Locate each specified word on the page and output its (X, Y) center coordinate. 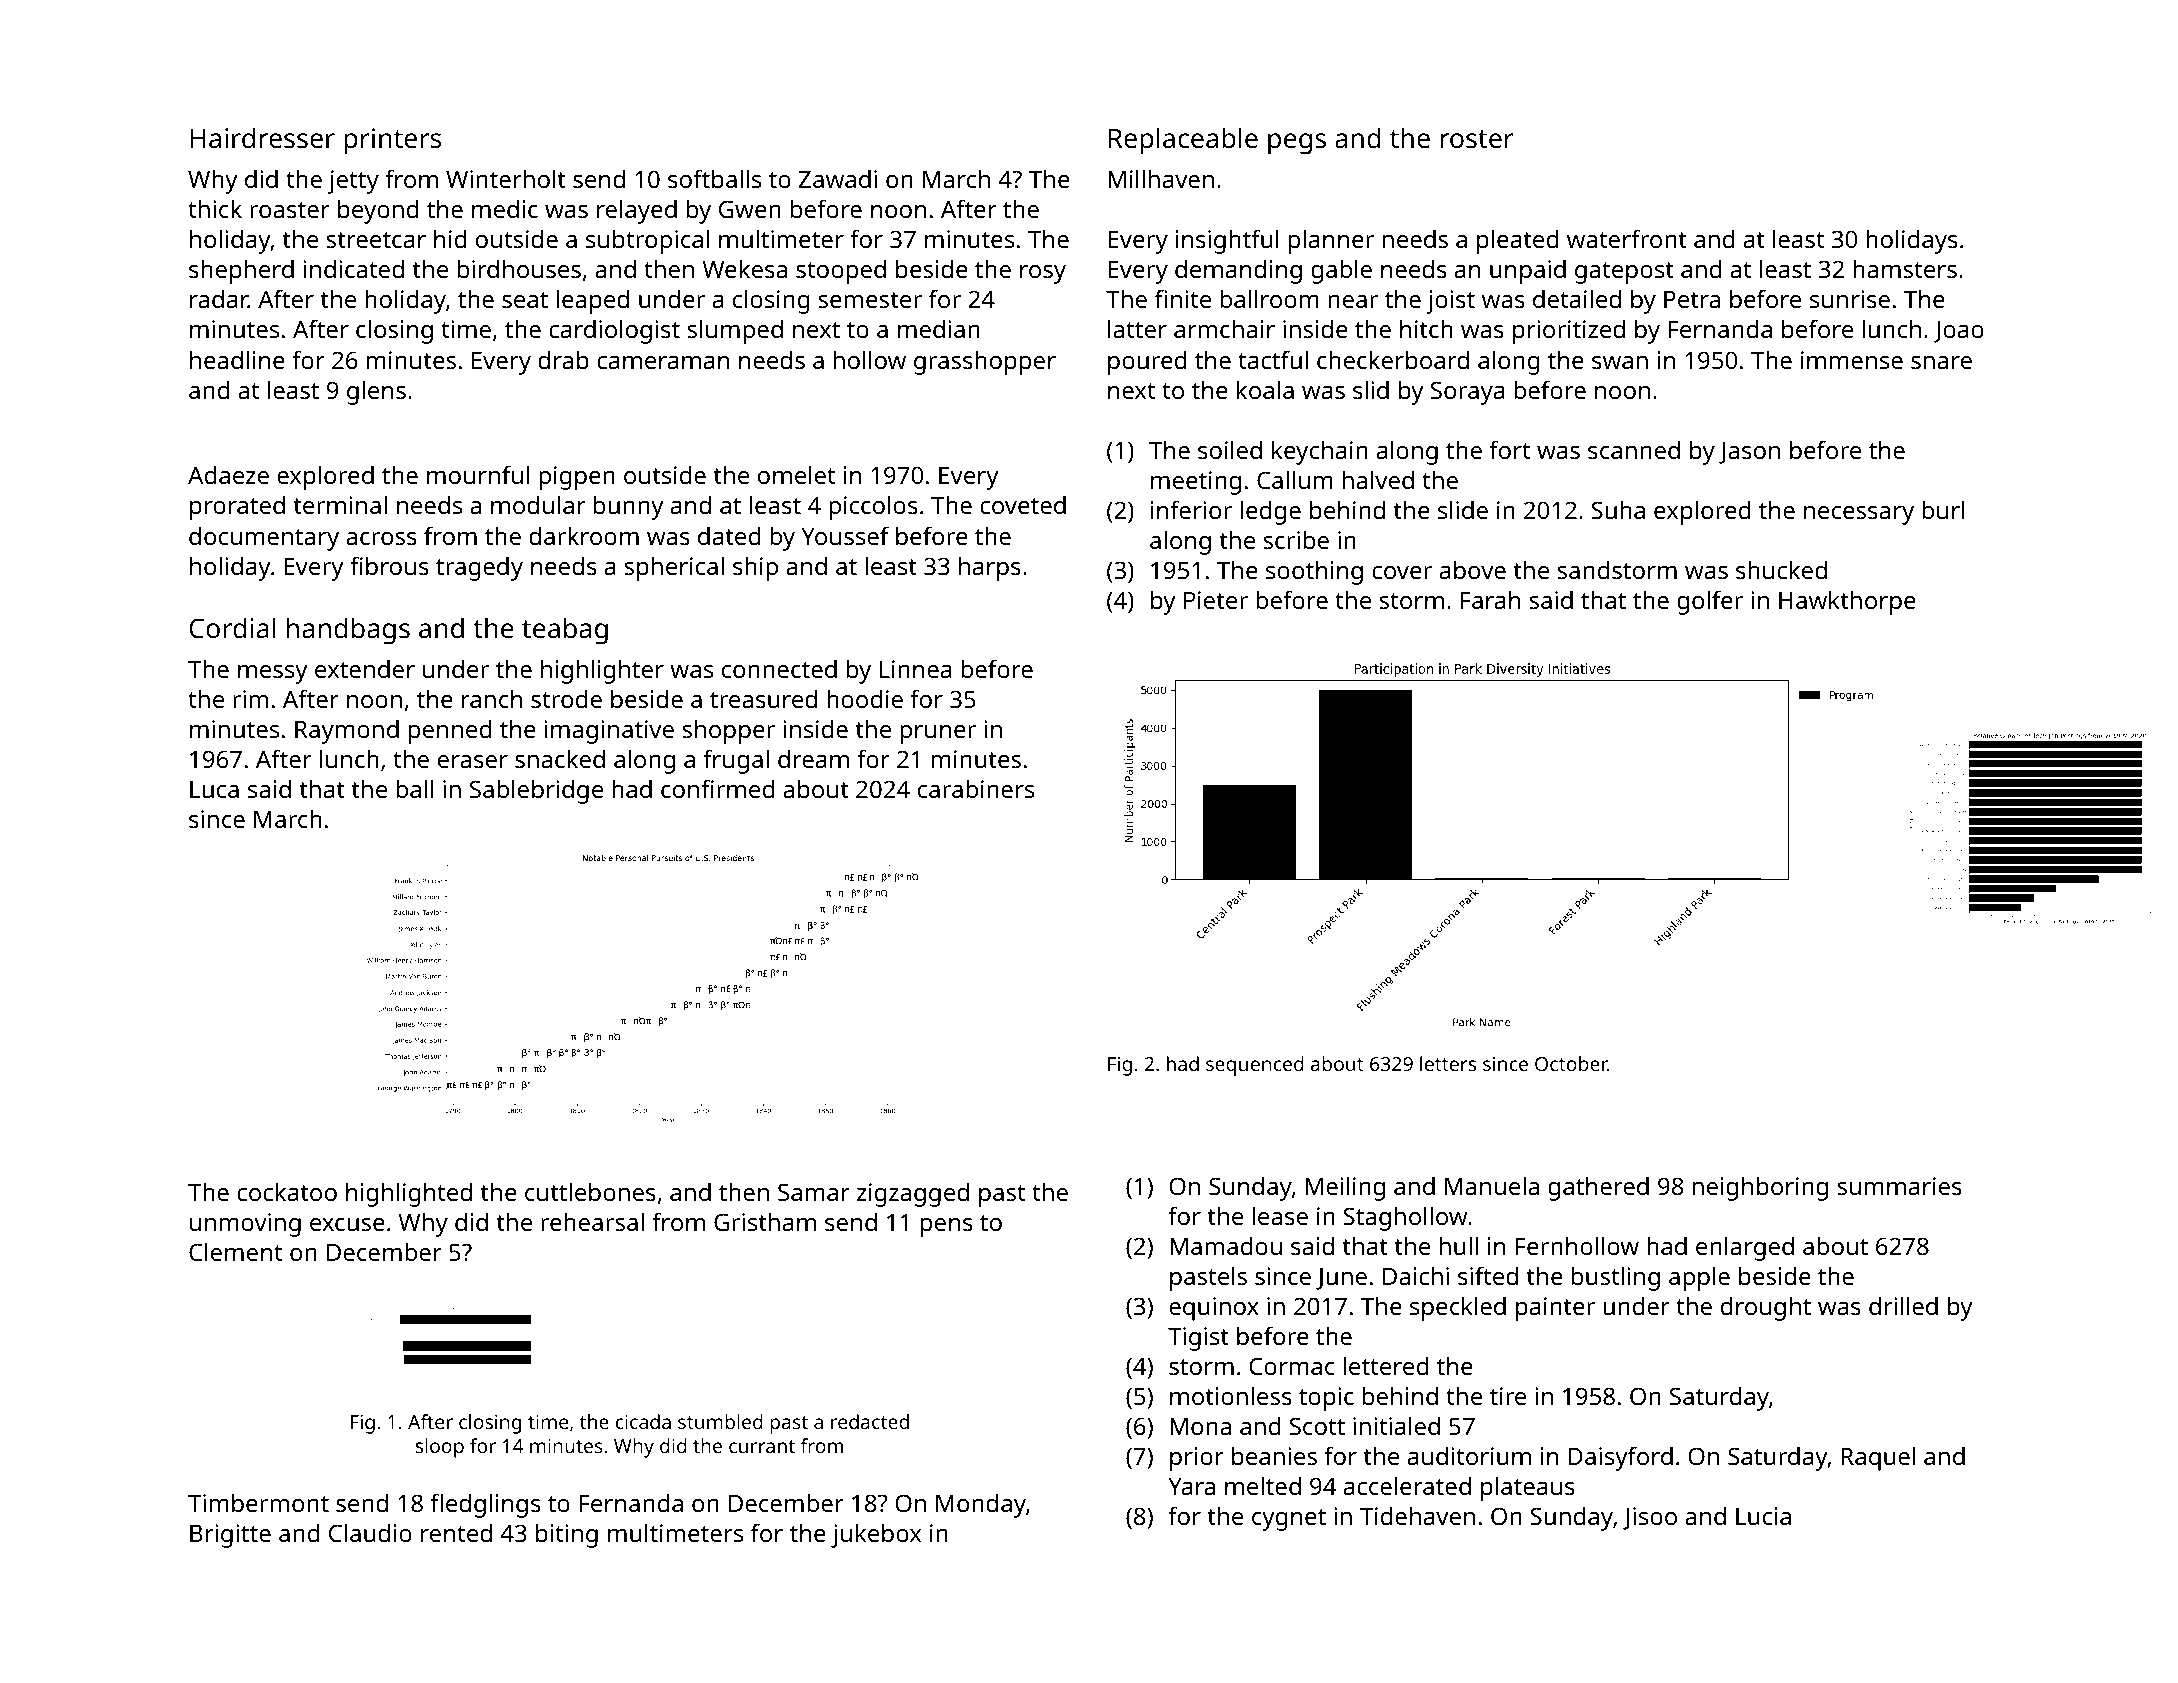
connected (779, 668)
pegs (1297, 144)
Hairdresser (262, 137)
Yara (1191, 1486)
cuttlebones (590, 1191)
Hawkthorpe (1847, 602)
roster (1477, 139)
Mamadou (1226, 1245)
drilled (1903, 1305)
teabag (565, 631)
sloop (440, 1448)
